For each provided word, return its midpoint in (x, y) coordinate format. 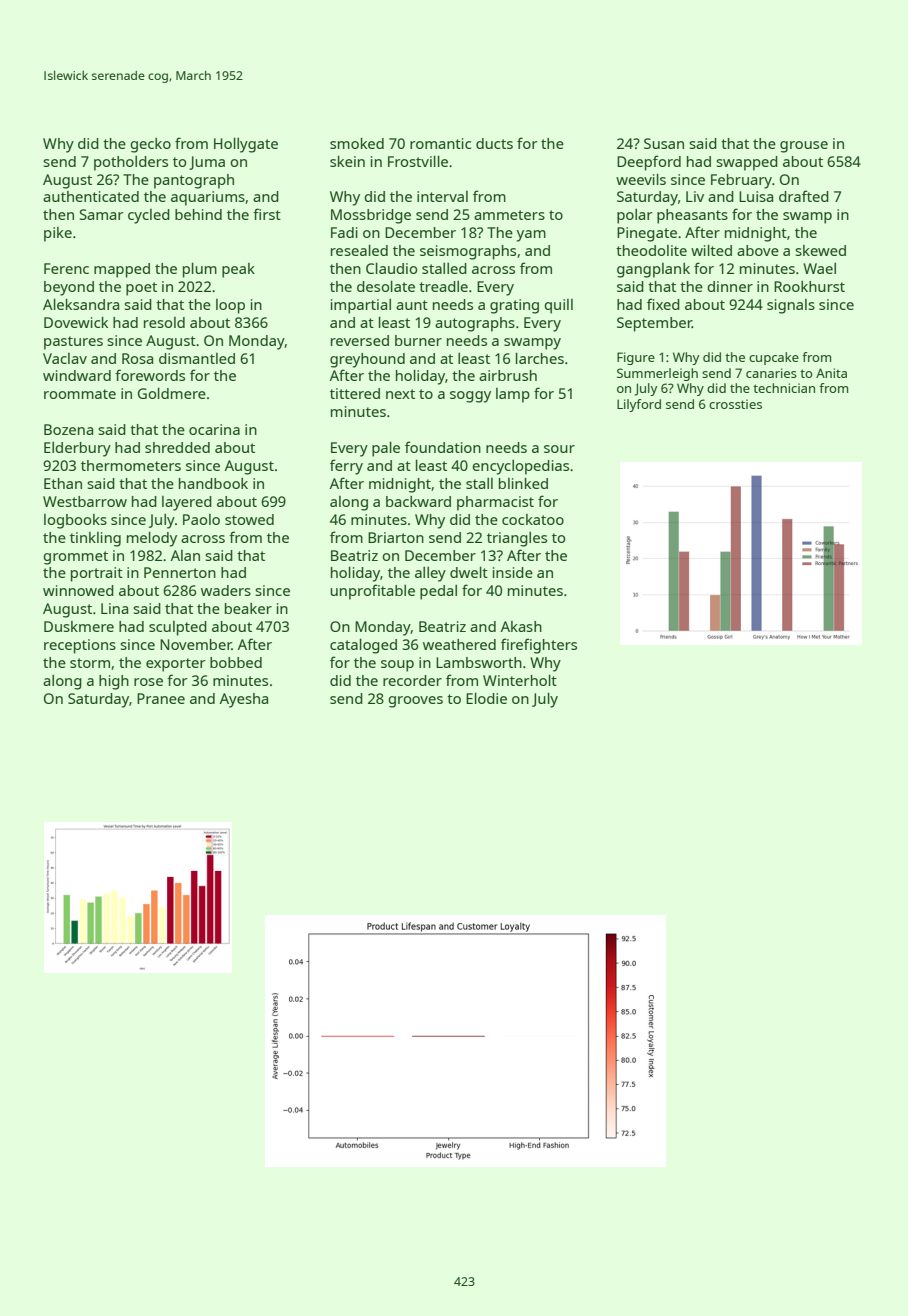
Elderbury (77, 449)
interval (442, 196)
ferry (346, 467)
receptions (80, 646)
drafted (804, 196)
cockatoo (533, 519)
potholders (131, 163)
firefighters (539, 646)
